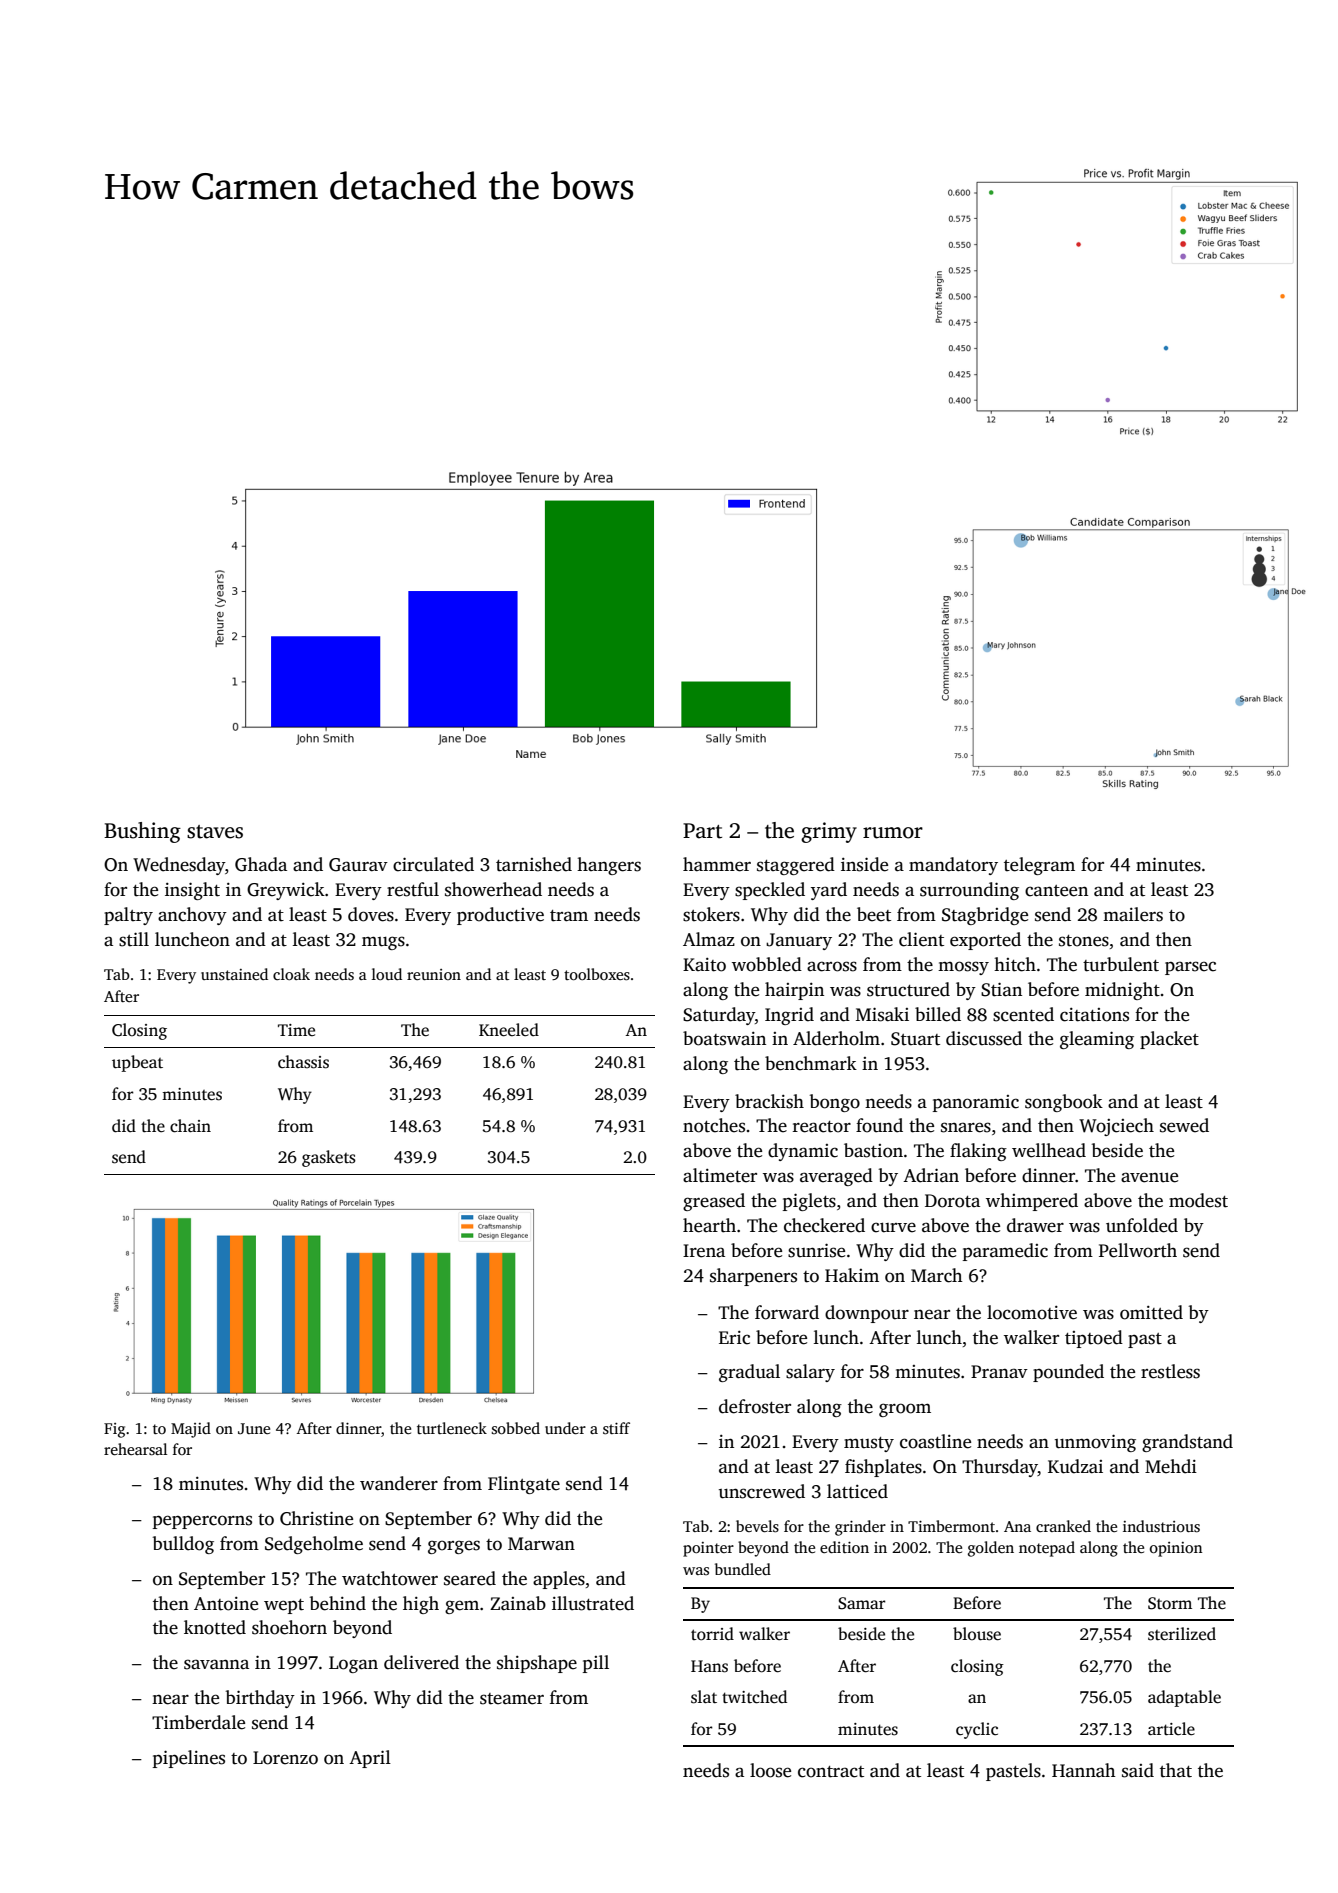  What do you see at coordinates (215, 832) in the image?
I see `staves` at bounding box center [215, 832].
